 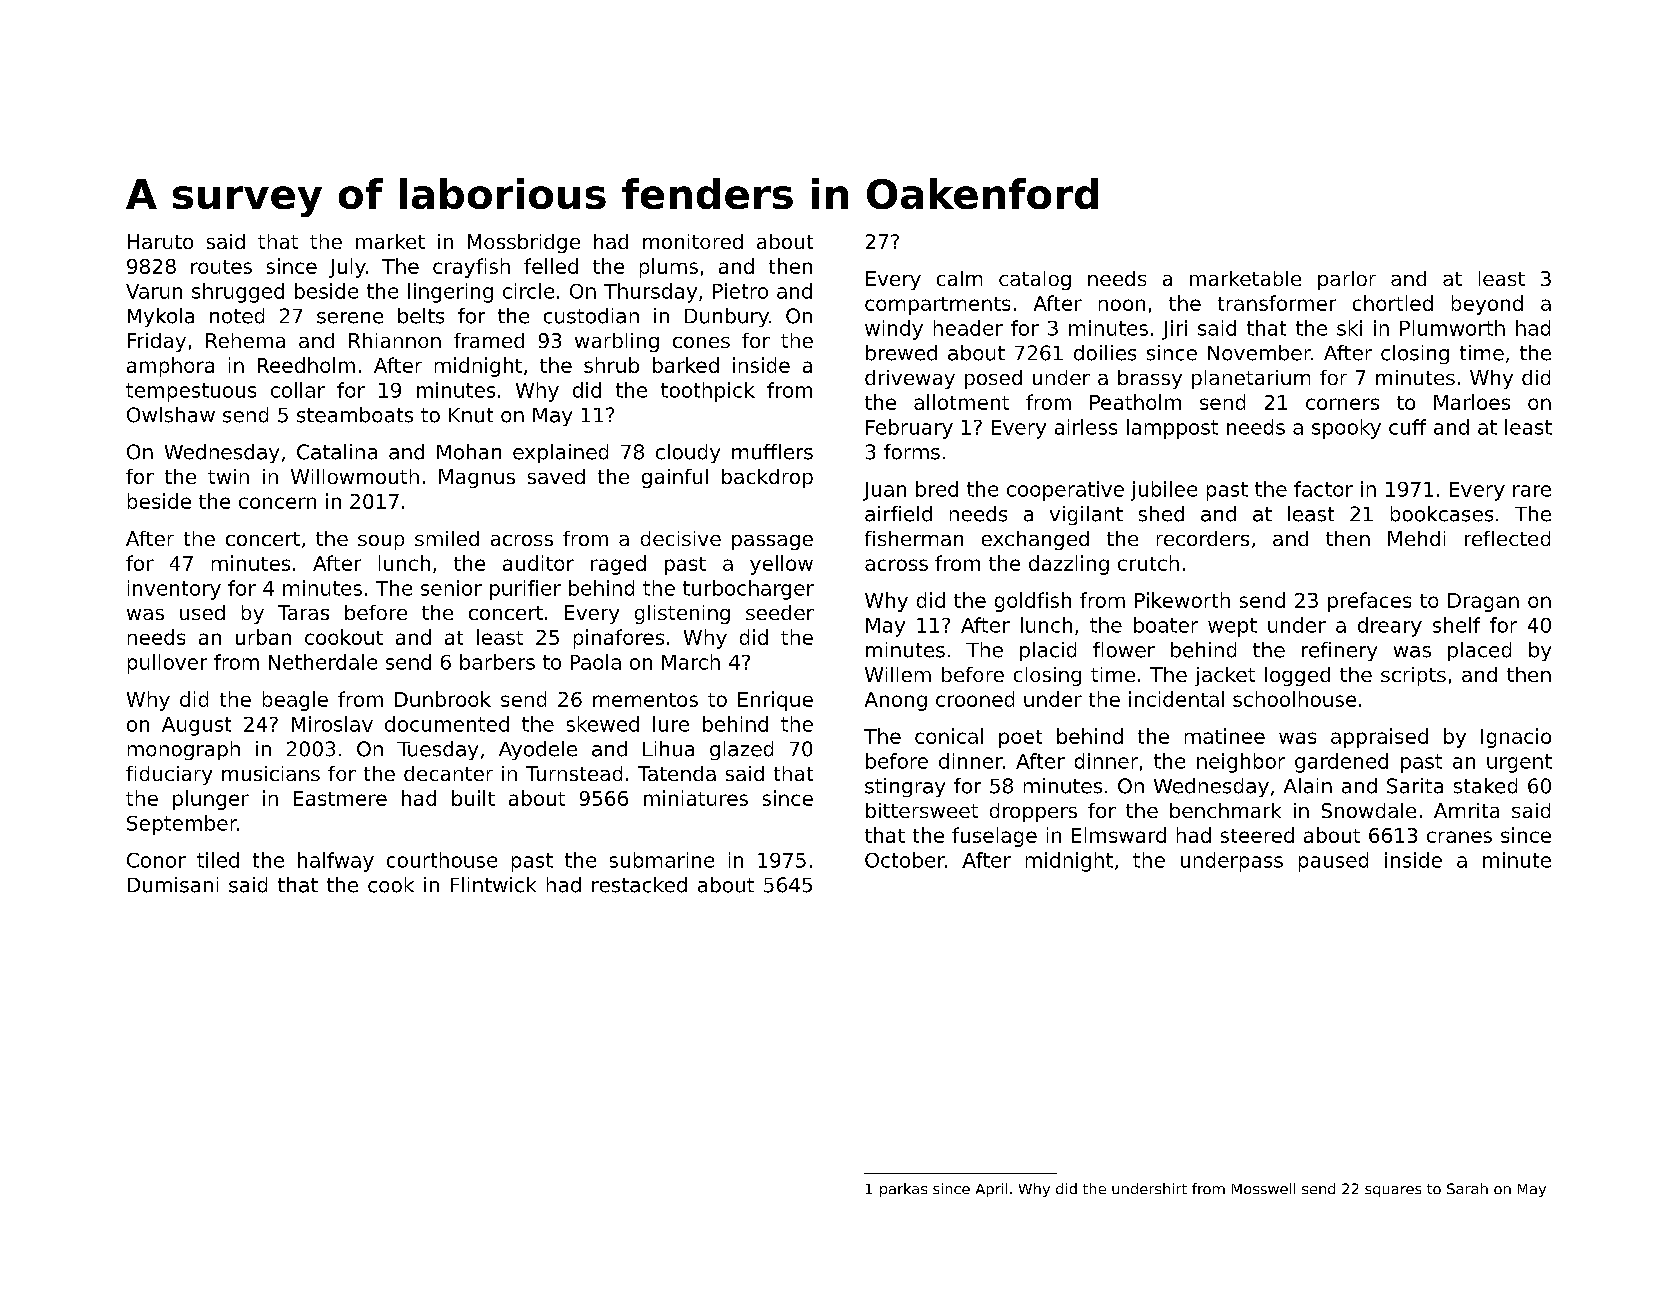 What do you see at coordinates (160, 241) in the screenshot?
I see `Haruto` at bounding box center [160, 241].
